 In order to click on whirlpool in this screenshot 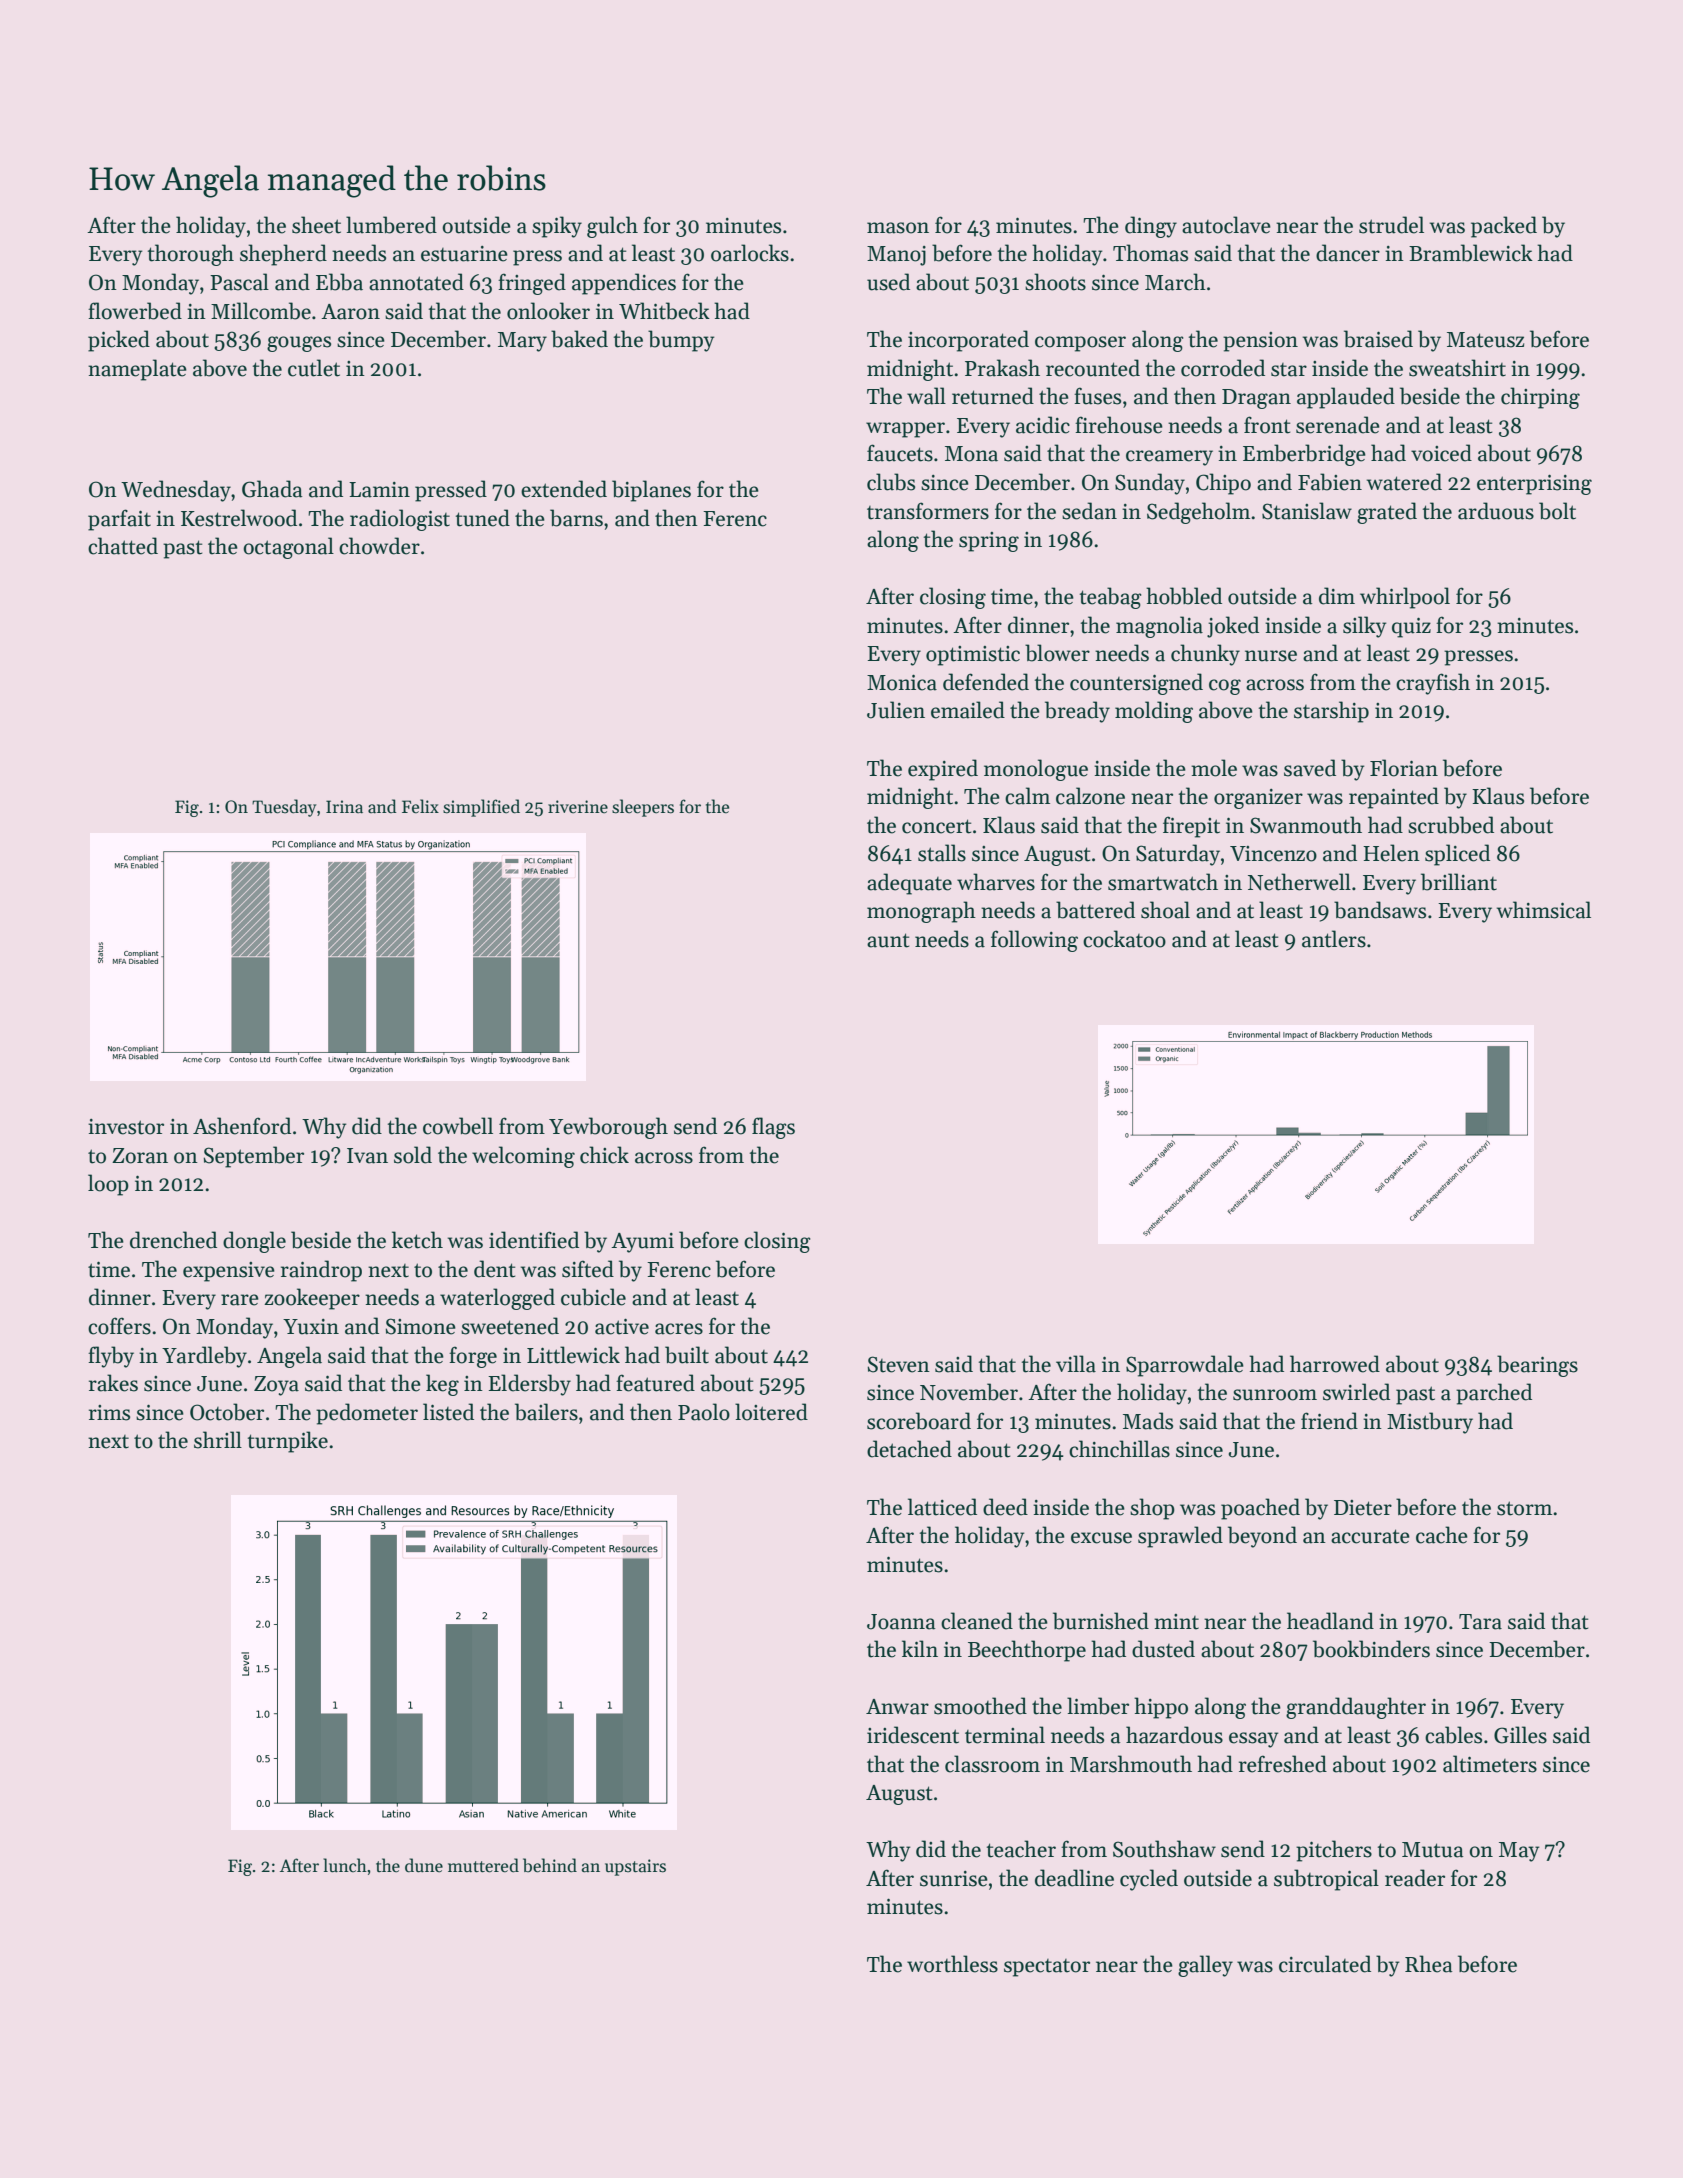, I will do `click(1405, 598)`.
